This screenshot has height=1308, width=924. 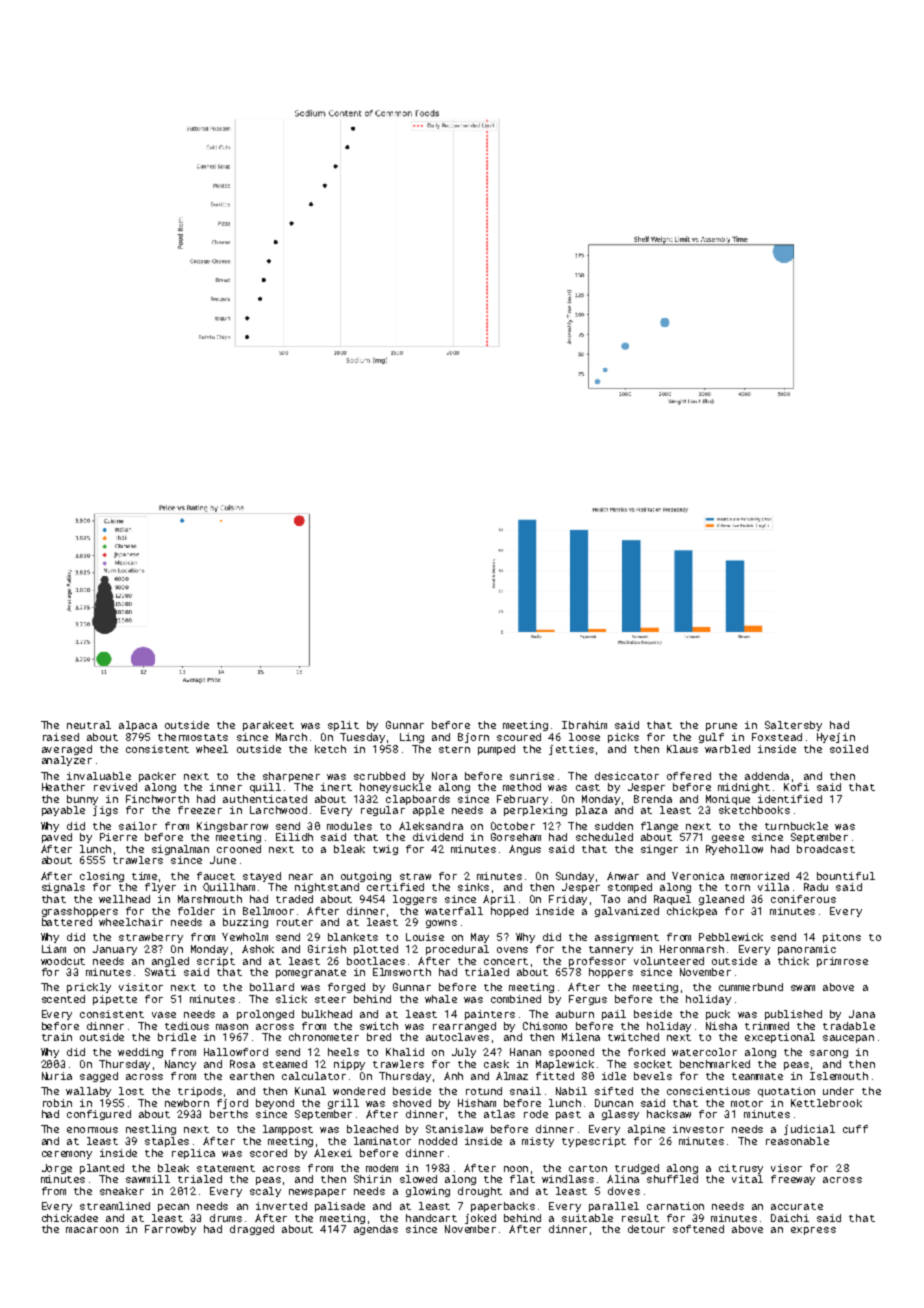 What do you see at coordinates (164, 1015) in the screenshot?
I see `vase` at bounding box center [164, 1015].
